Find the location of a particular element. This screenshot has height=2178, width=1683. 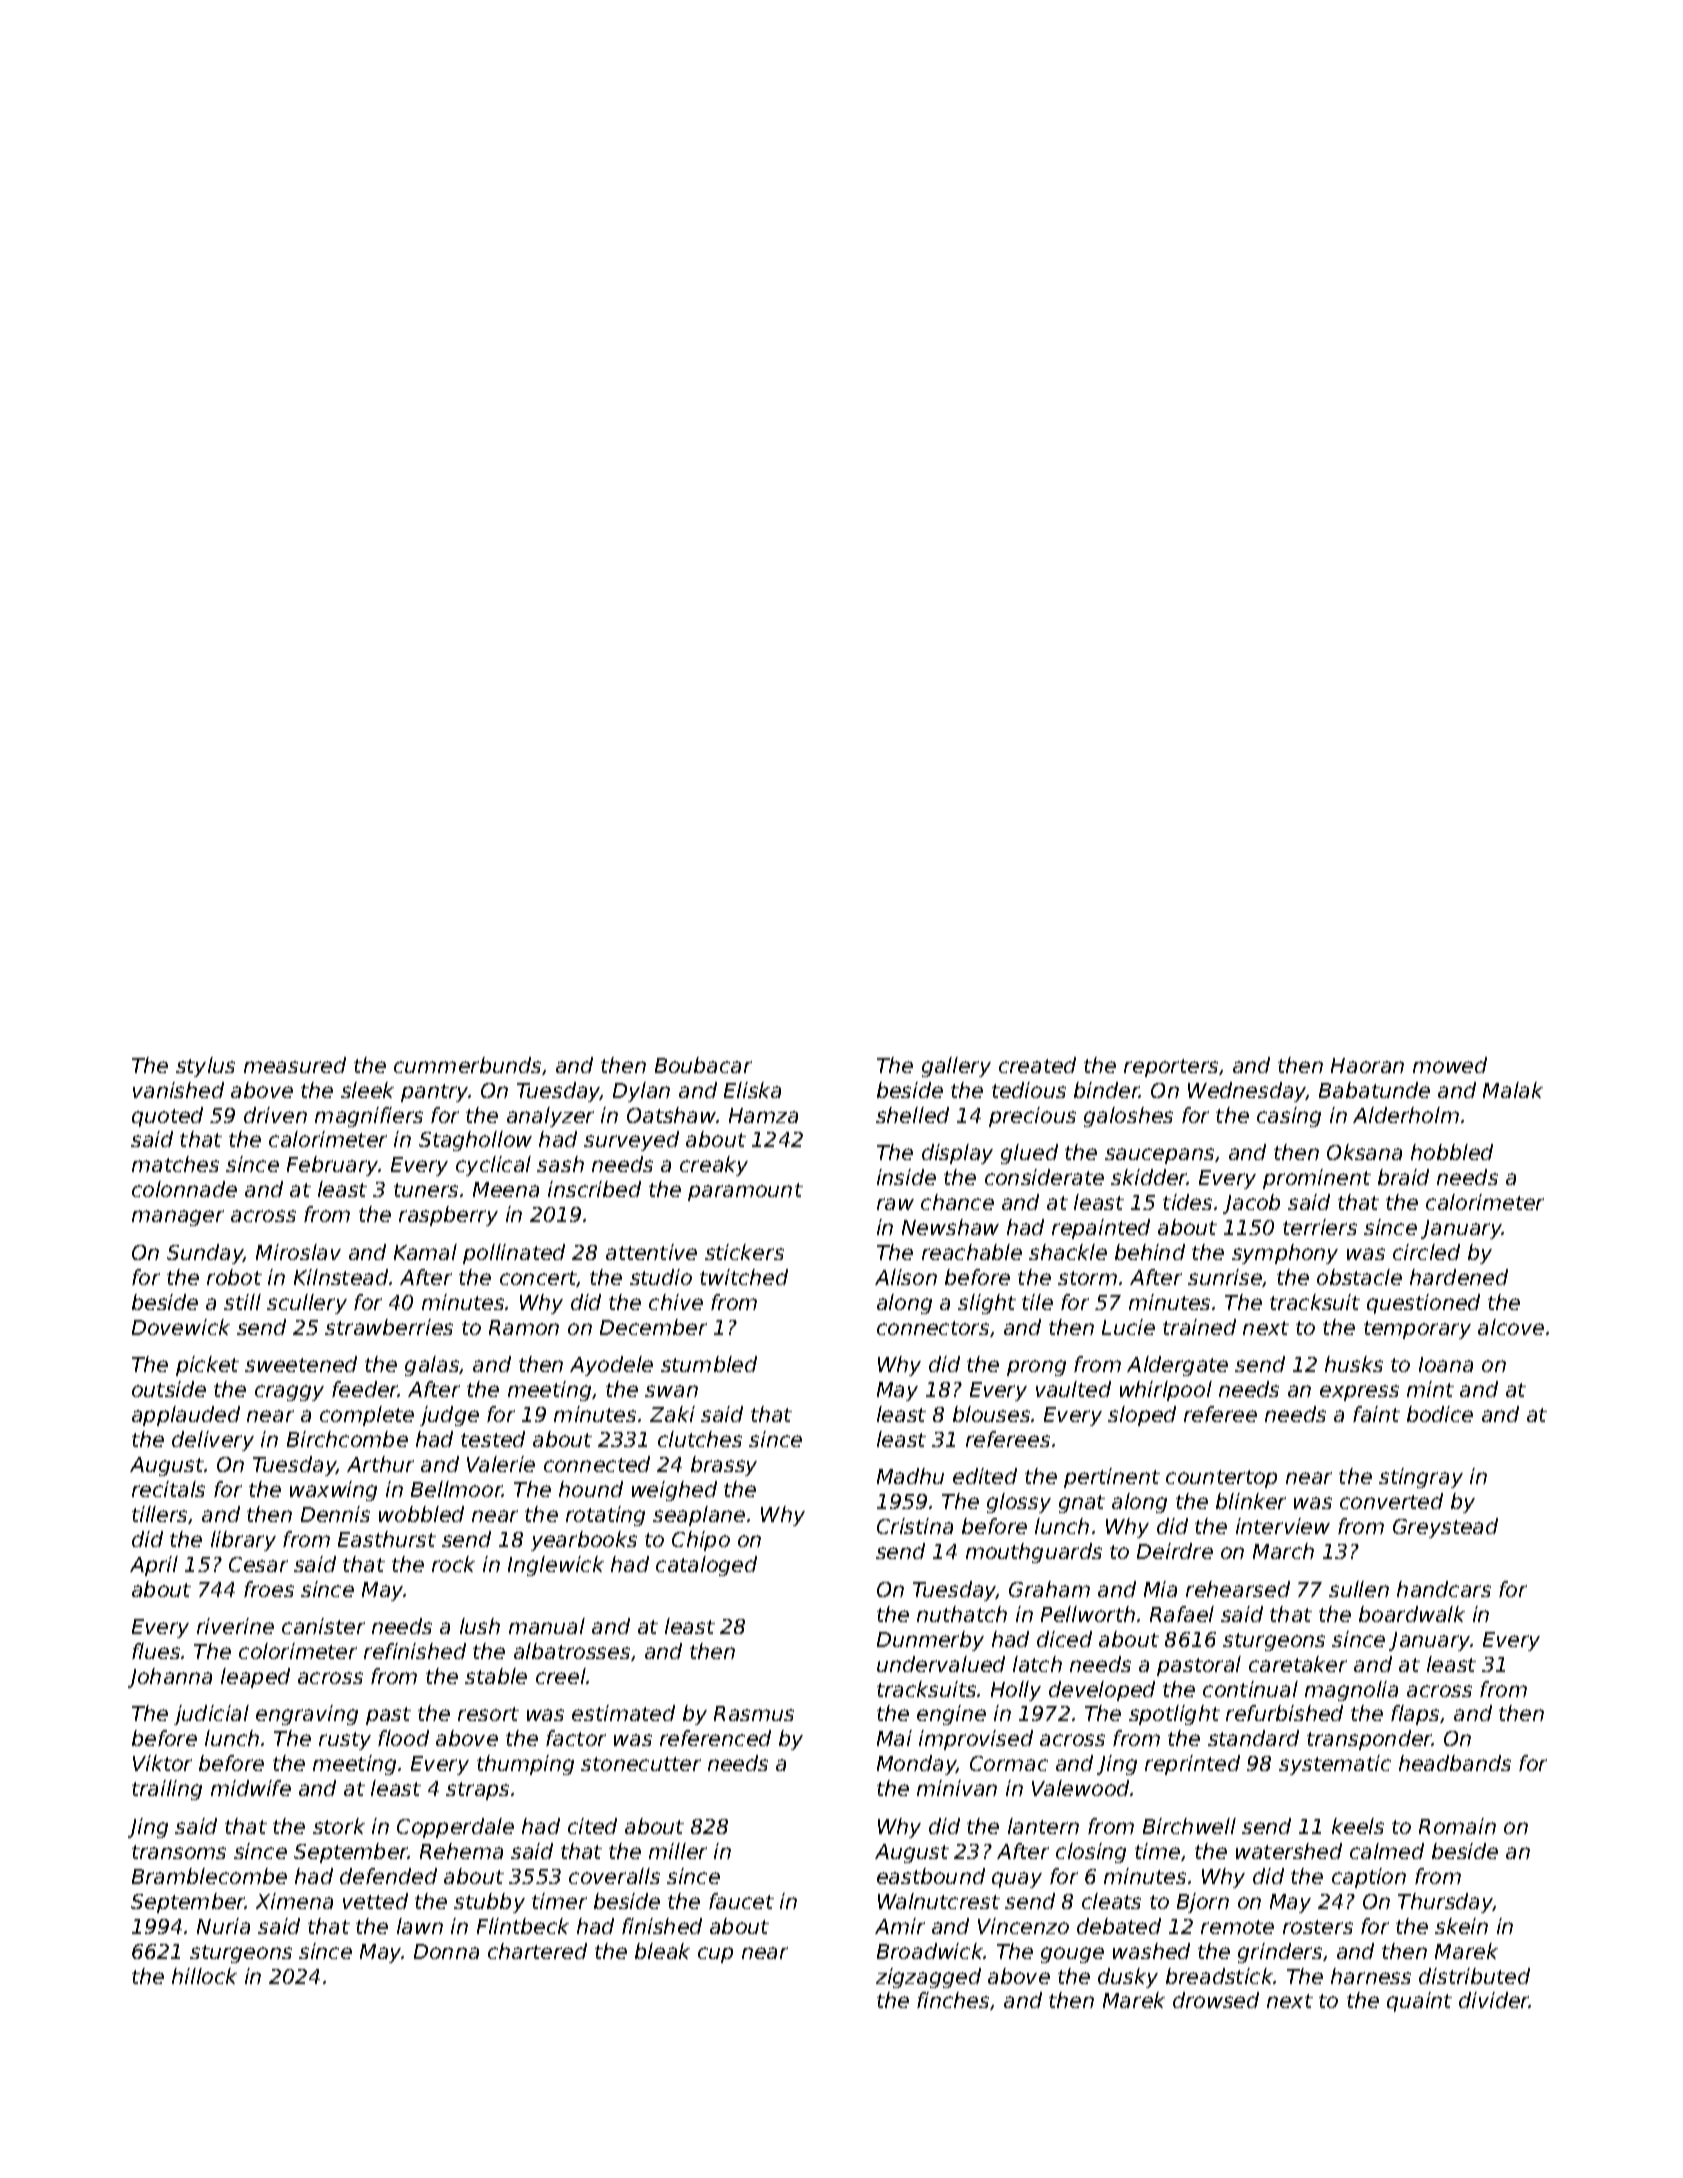

quaint is located at coordinates (1419, 2002).
